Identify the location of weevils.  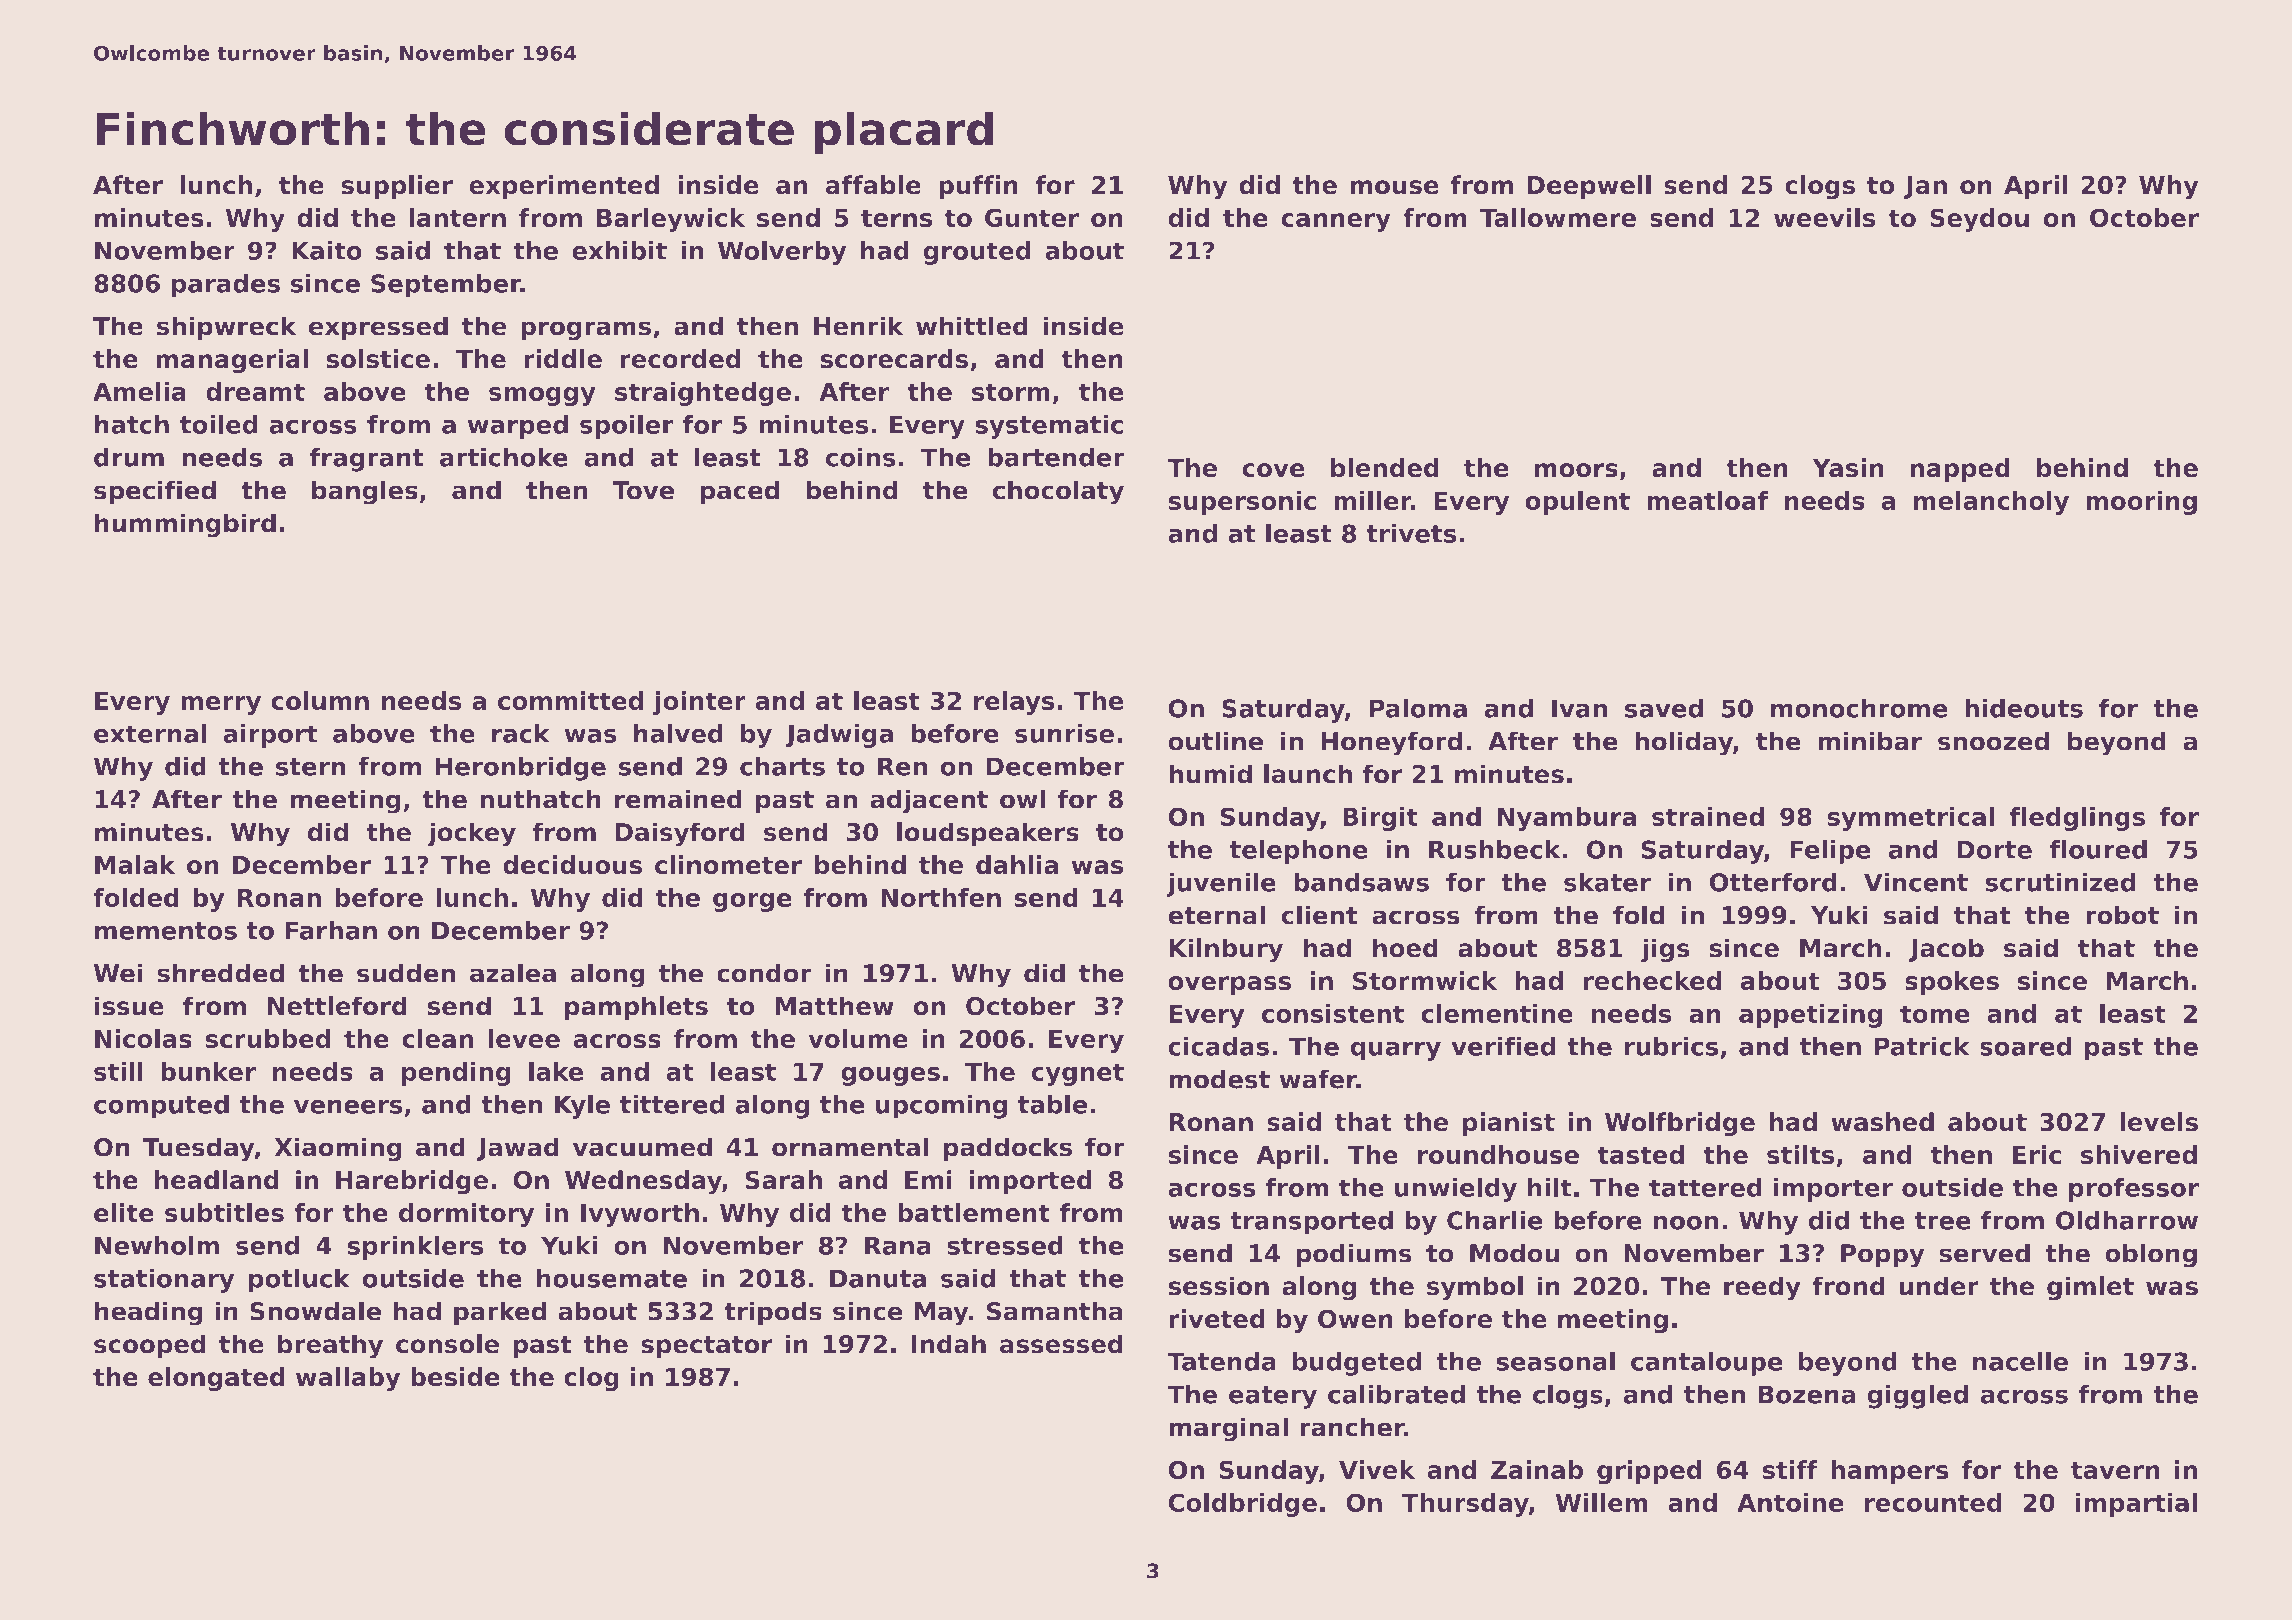
(1824, 217).
